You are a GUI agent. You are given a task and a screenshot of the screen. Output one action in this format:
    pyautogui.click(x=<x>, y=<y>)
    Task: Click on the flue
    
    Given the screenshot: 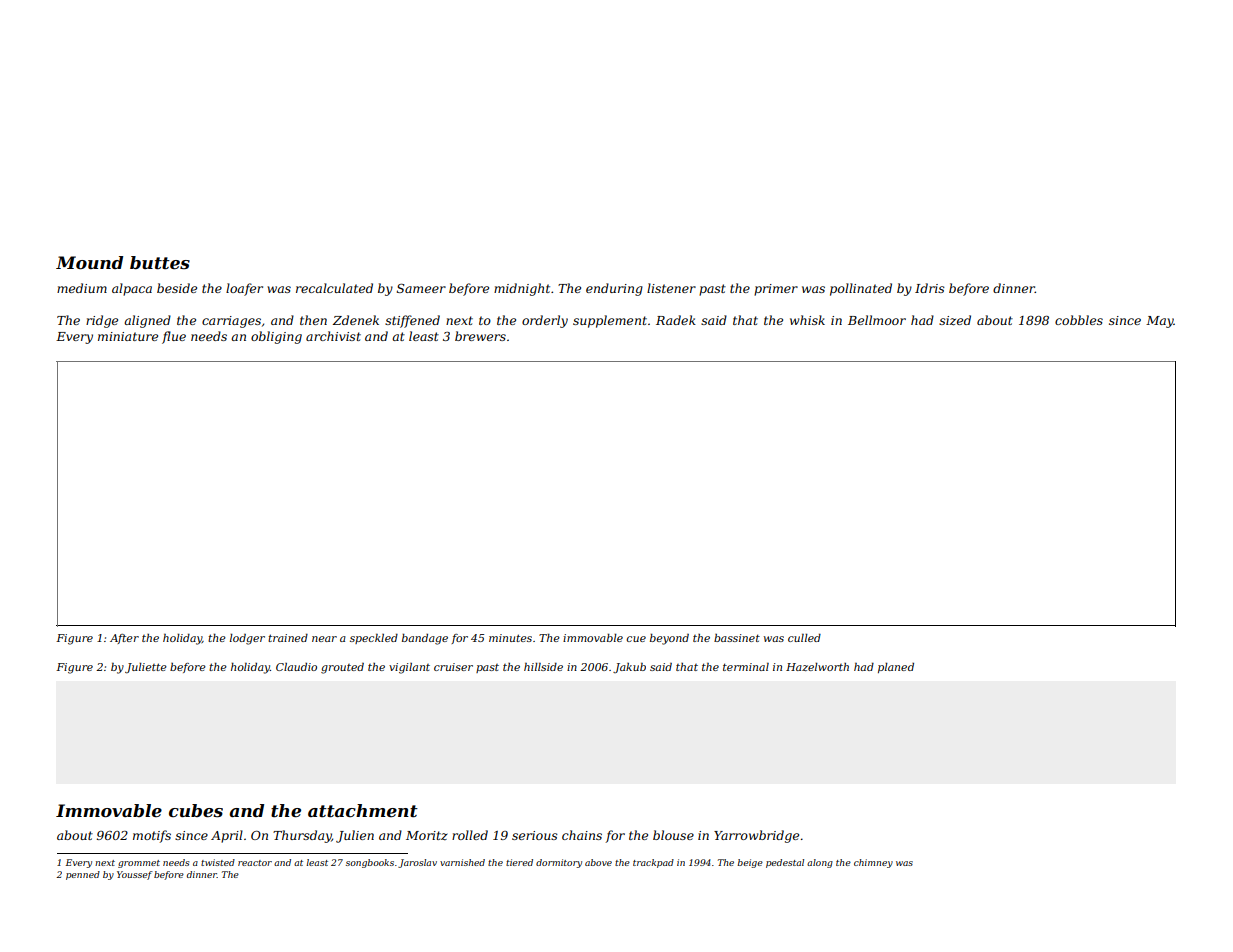 What is the action you would take?
    pyautogui.click(x=174, y=337)
